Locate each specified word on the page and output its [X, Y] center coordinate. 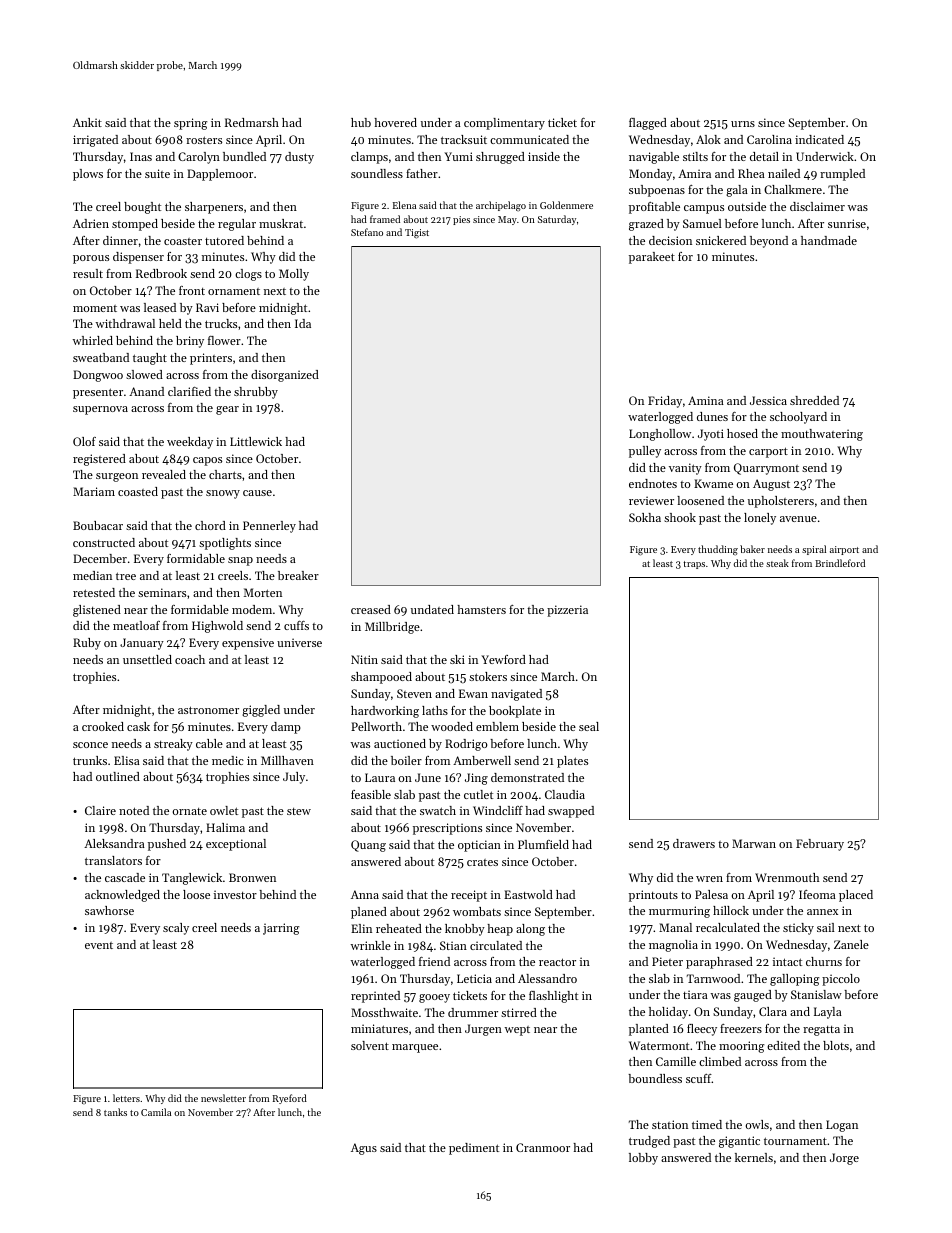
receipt [469, 896]
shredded [814, 400]
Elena [404, 205]
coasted [138, 491]
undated [432, 609]
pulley [645, 452]
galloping [795, 980]
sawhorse [109, 910]
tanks [115, 1112]
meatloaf [136, 625]
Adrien [91, 223]
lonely [760, 519]
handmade [829, 240]
